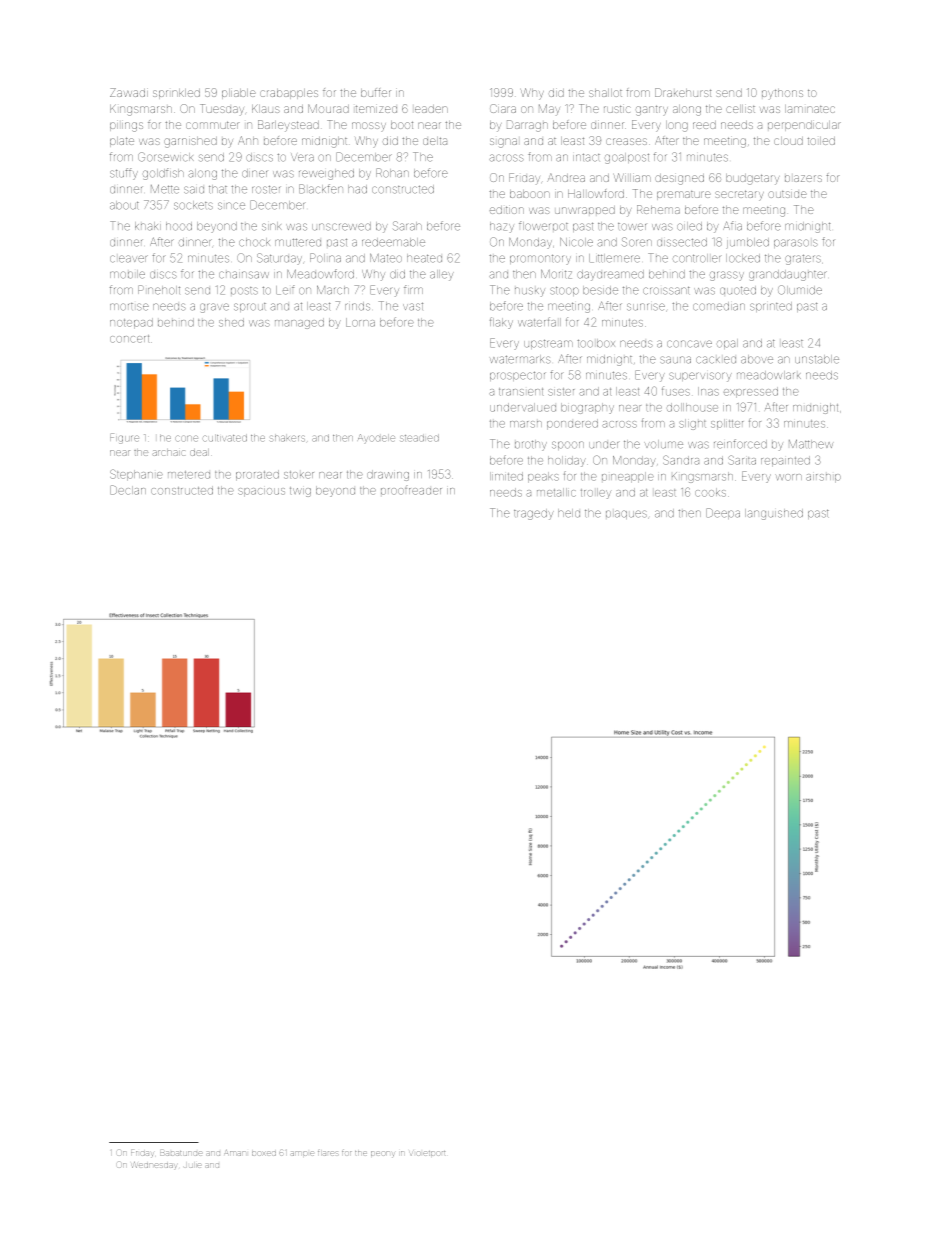 This document has height=1233, width=952. Describe the element at coordinates (723, 513) in the document. I see `Deepa` at that location.
